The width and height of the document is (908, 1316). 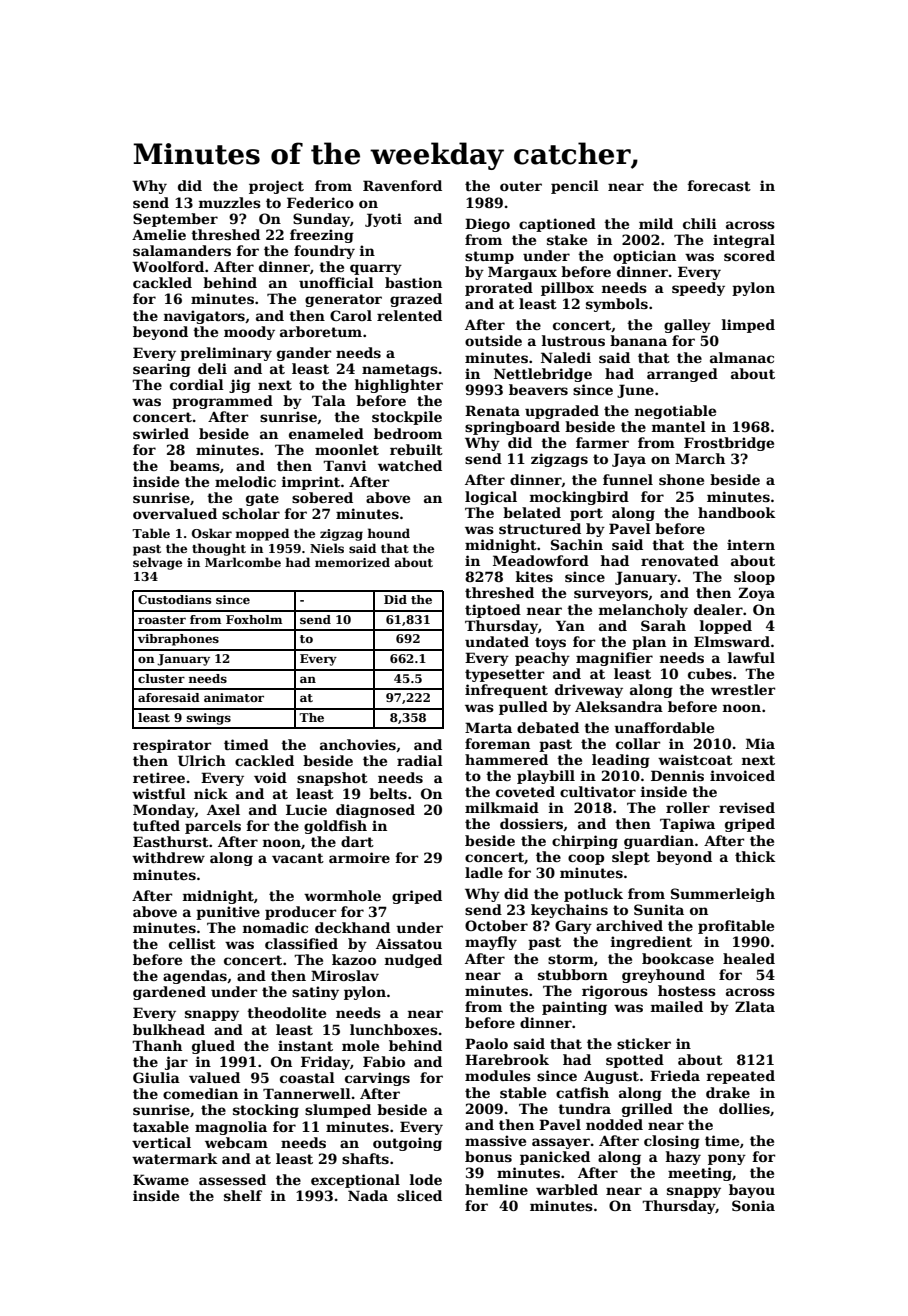 I want to click on storm, so click(x=571, y=959).
